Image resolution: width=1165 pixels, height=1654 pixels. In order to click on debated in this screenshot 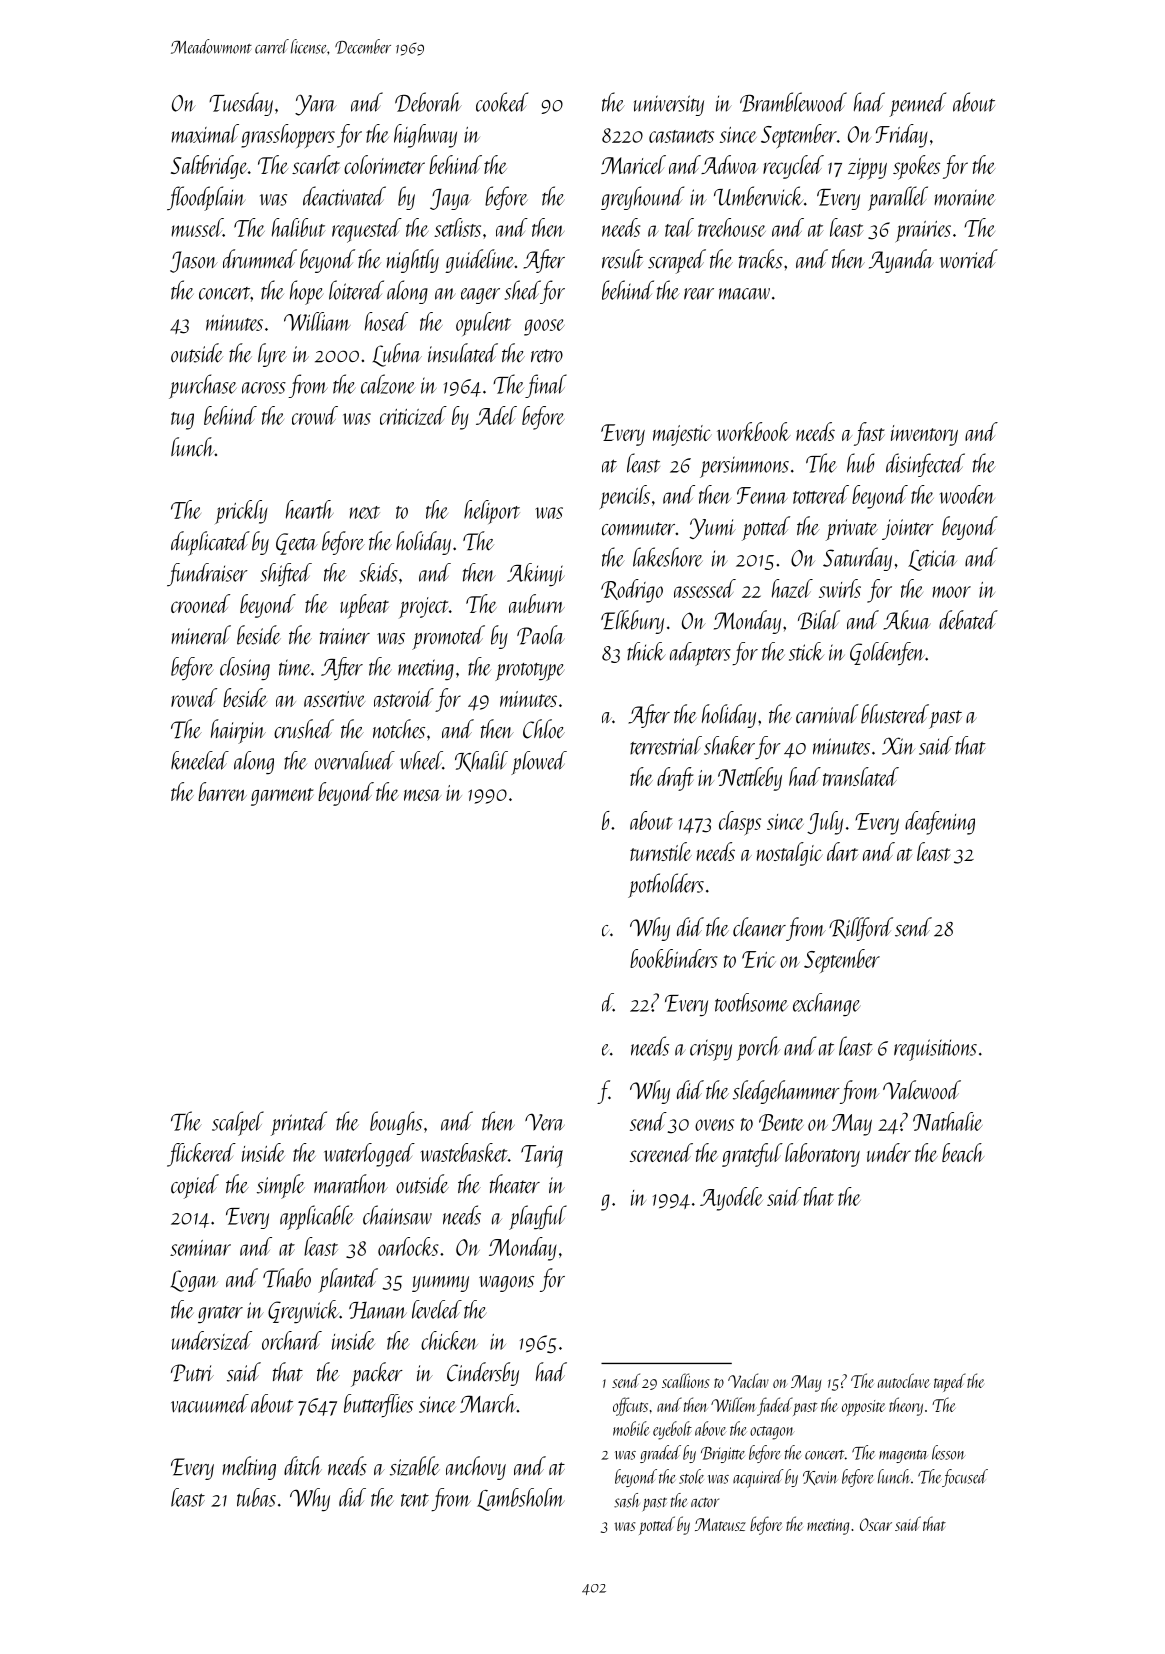, I will do `click(968, 620)`.
